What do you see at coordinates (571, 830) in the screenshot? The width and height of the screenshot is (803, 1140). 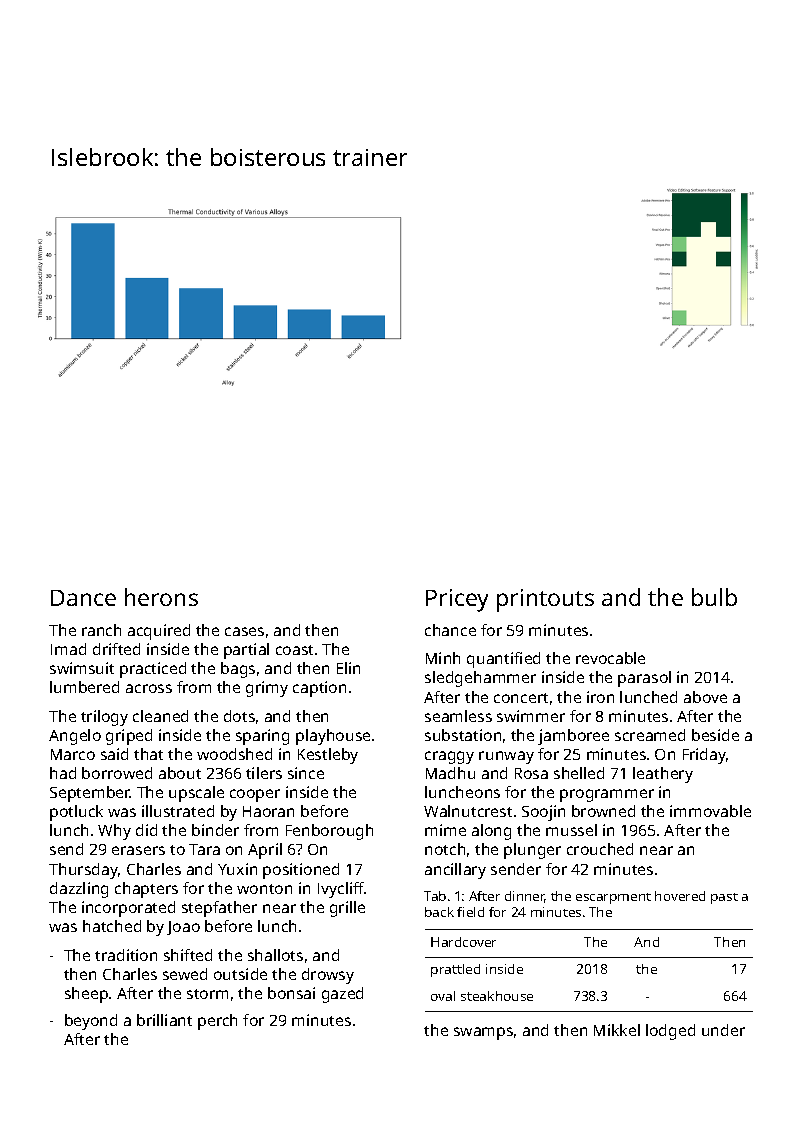 I see `mussel` at bounding box center [571, 830].
